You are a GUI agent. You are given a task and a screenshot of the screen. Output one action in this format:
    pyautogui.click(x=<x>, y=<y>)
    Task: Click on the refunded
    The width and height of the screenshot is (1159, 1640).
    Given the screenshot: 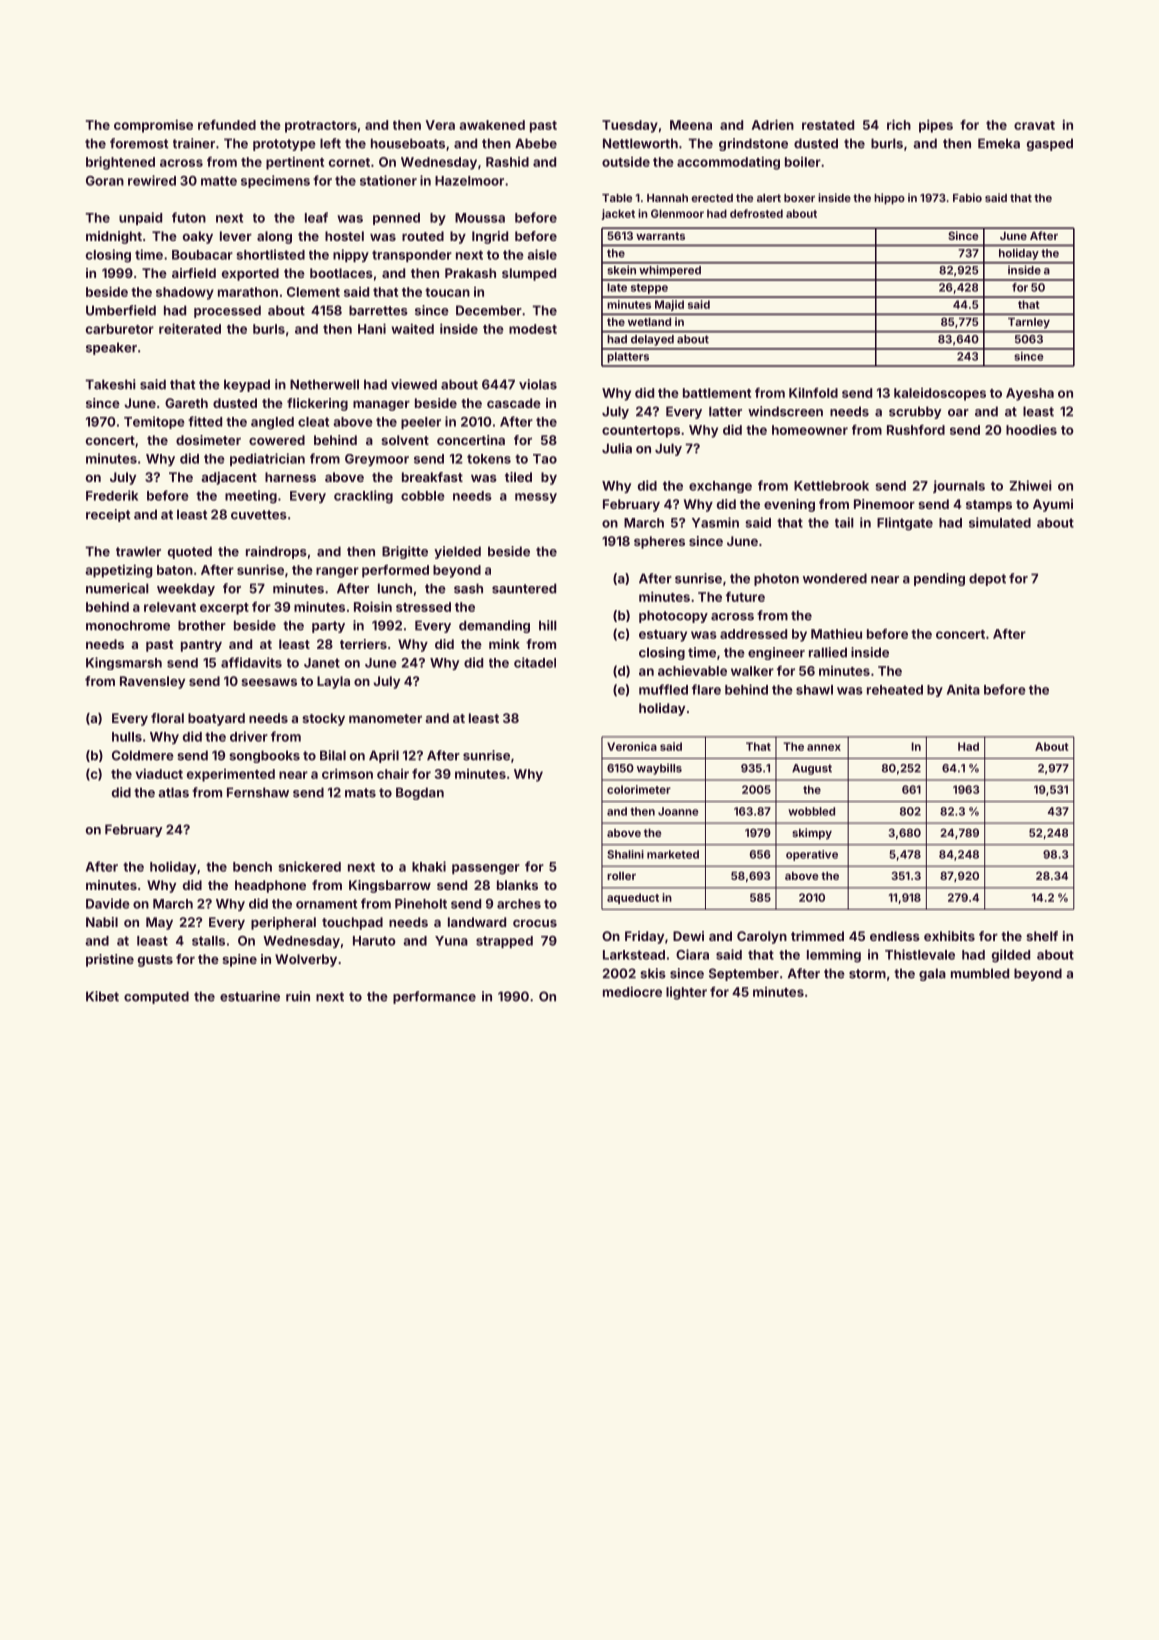 What is the action you would take?
    pyautogui.click(x=227, y=125)
